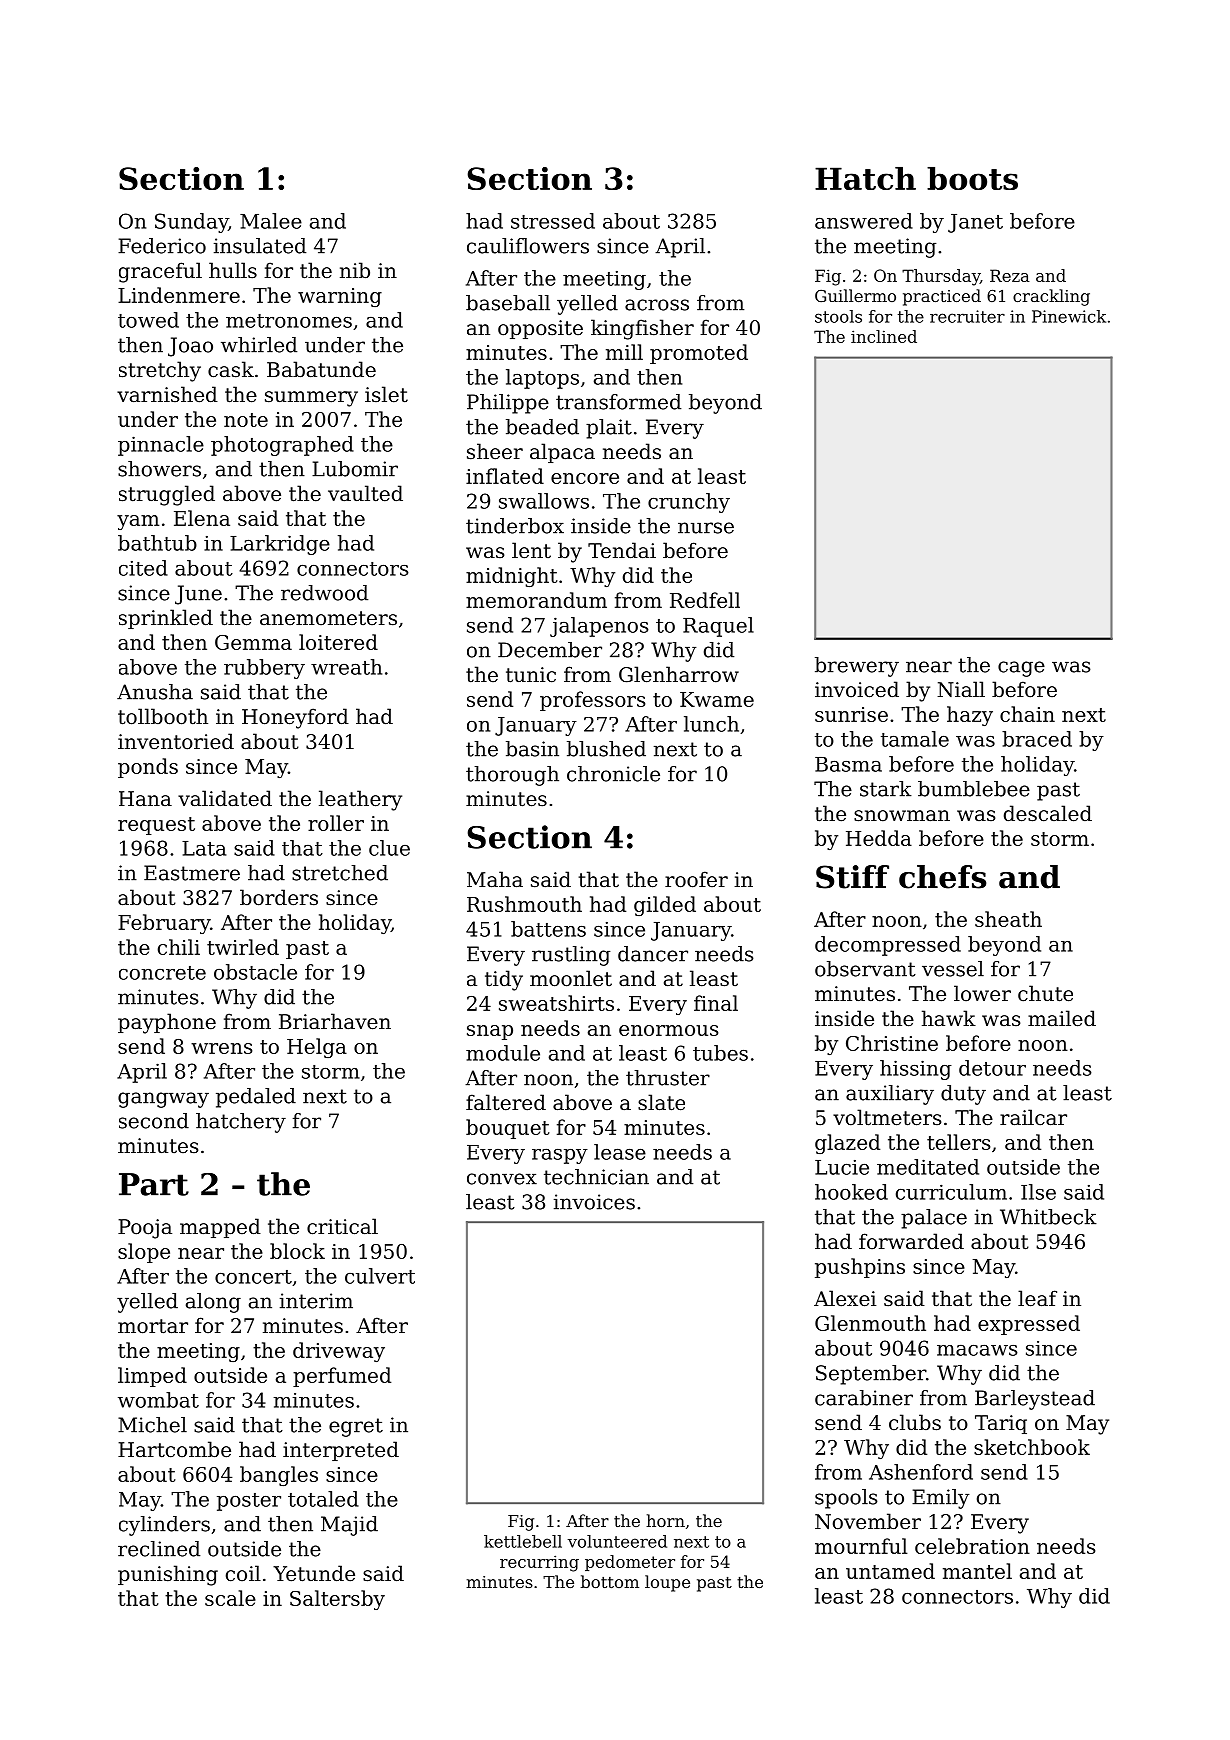  I want to click on loupe, so click(667, 1583).
